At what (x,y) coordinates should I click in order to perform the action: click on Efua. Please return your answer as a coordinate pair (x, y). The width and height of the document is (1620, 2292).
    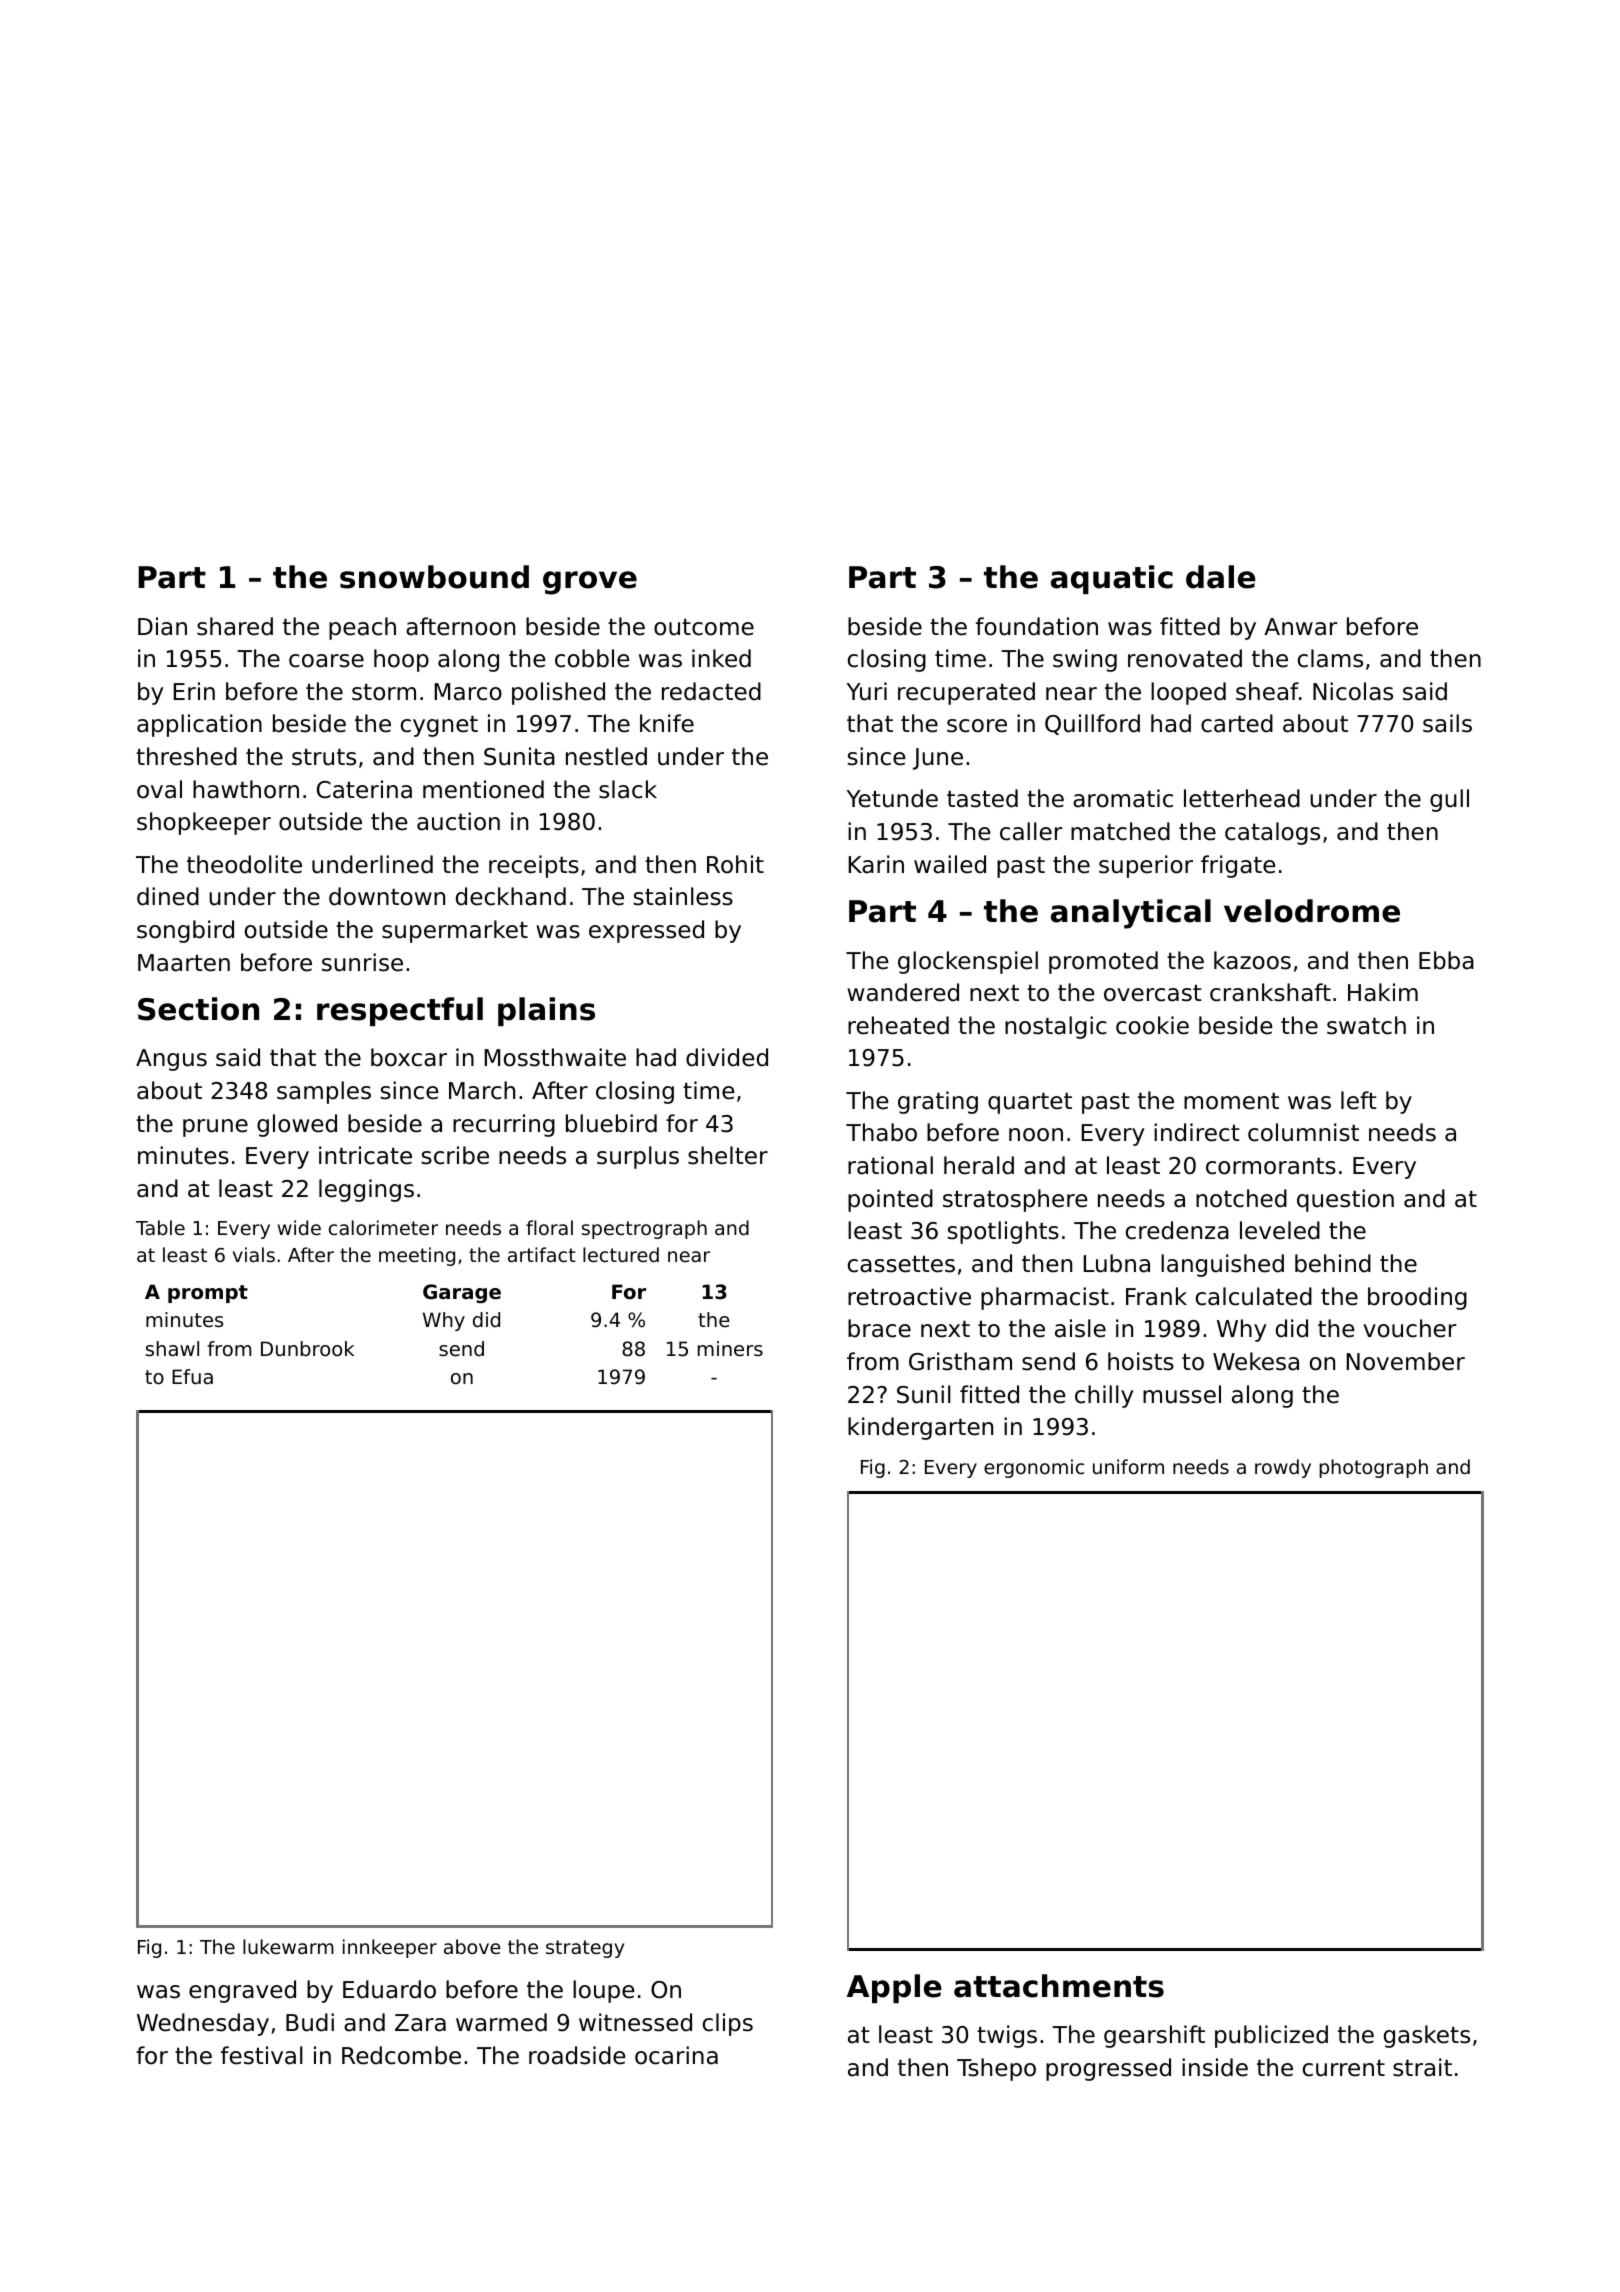
    Looking at the image, I should click on (192, 1377).
